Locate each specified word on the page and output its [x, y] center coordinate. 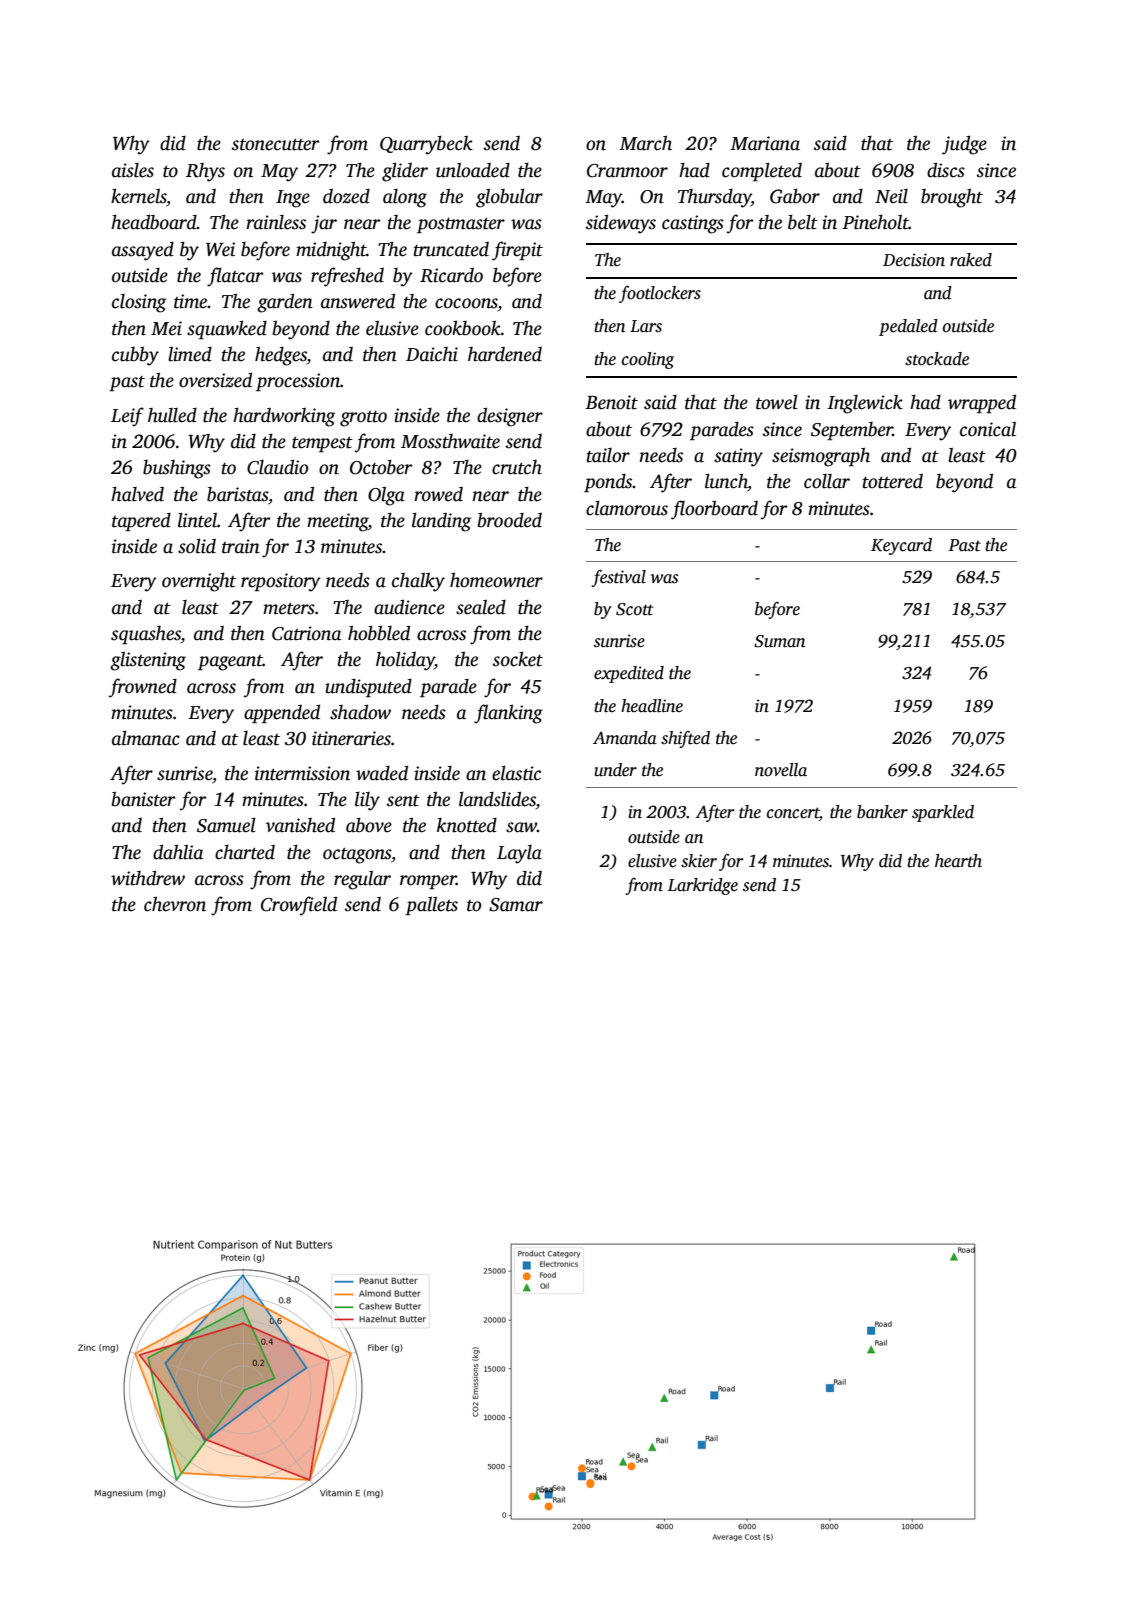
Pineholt [875, 222]
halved [137, 494]
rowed [438, 494]
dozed [346, 196]
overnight [199, 582]
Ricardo [451, 275]
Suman [779, 641]
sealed [481, 607]
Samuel [226, 825]
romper [428, 882]
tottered [893, 481]
